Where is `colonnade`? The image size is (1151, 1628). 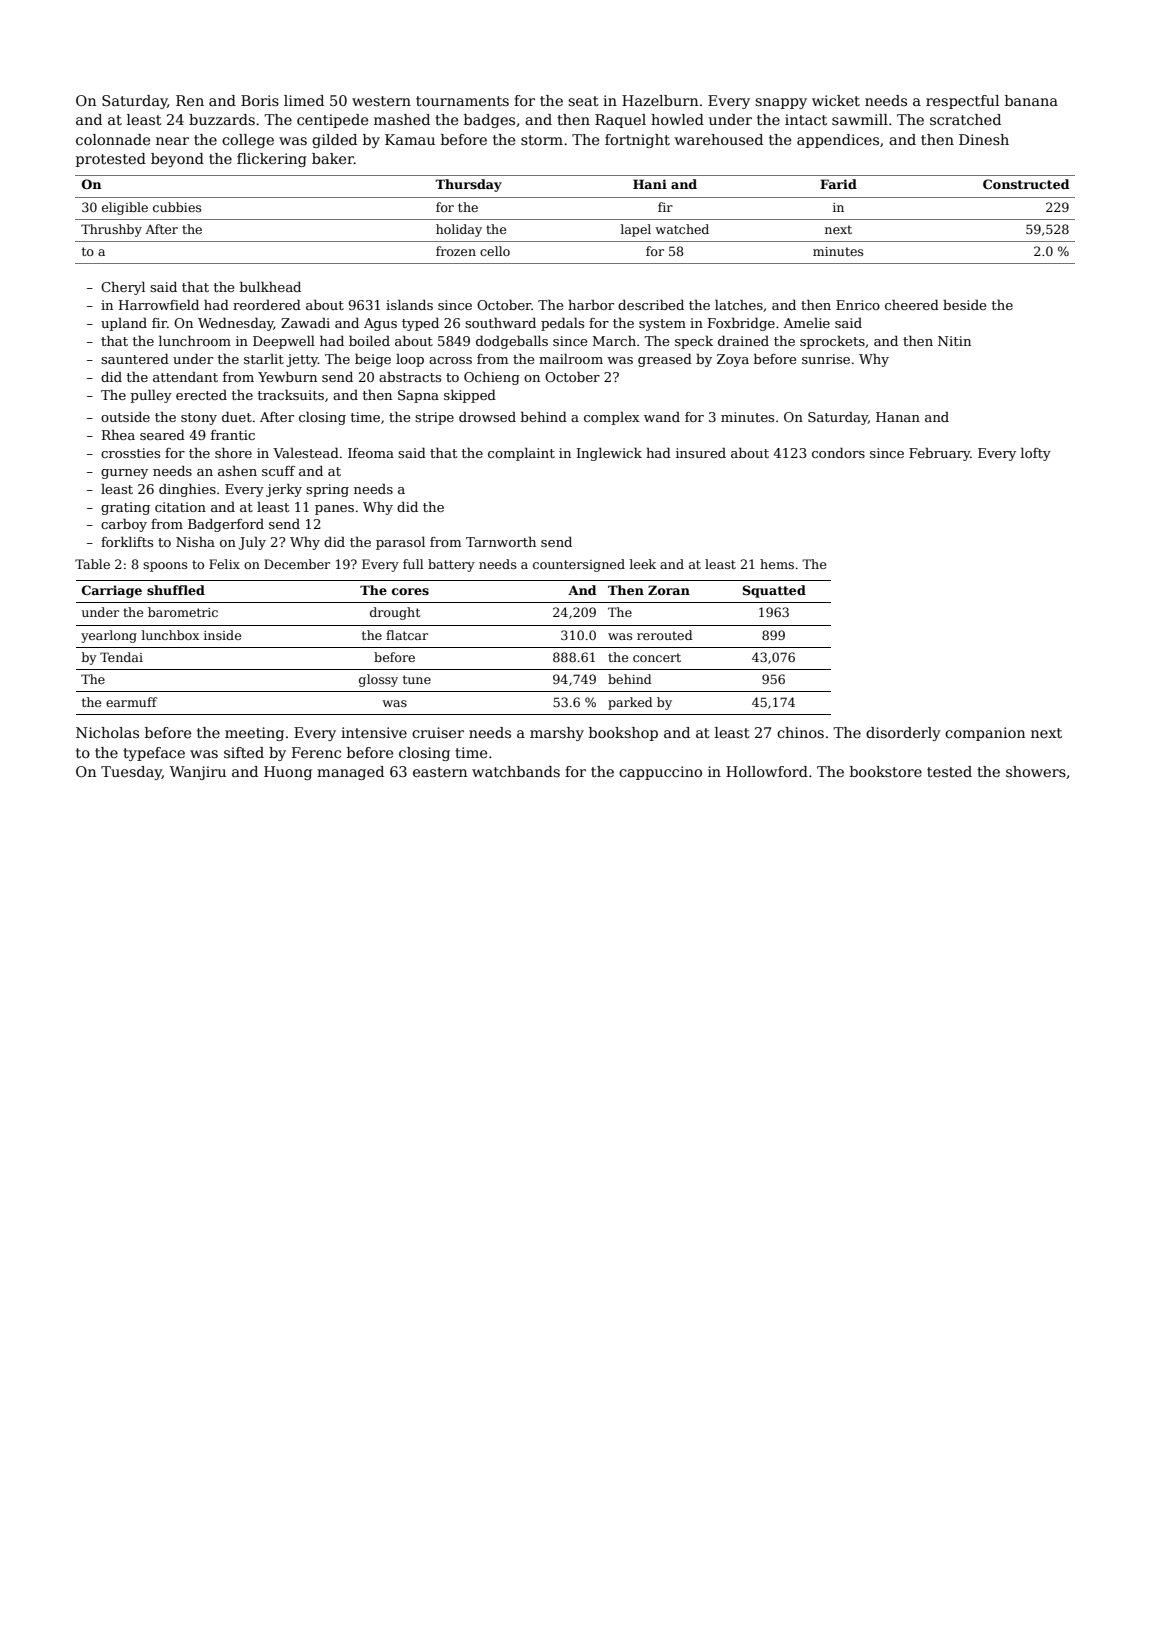
colonnade is located at coordinates (113, 139).
